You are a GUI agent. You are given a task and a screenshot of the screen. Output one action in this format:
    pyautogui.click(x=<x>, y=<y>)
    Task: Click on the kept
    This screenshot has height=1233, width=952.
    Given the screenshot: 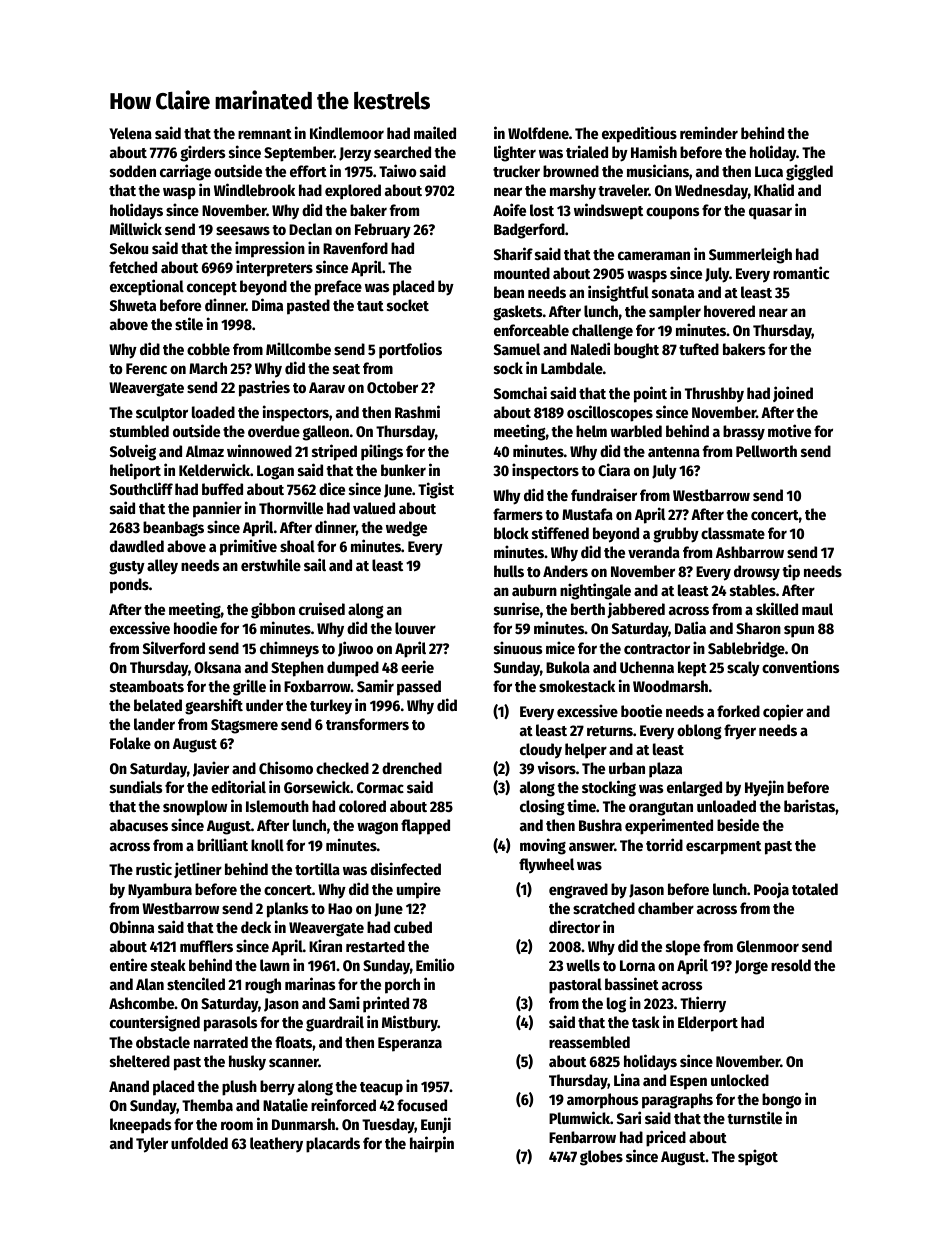 What is the action you would take?
    pyautogui.click(x=692, y=669)
